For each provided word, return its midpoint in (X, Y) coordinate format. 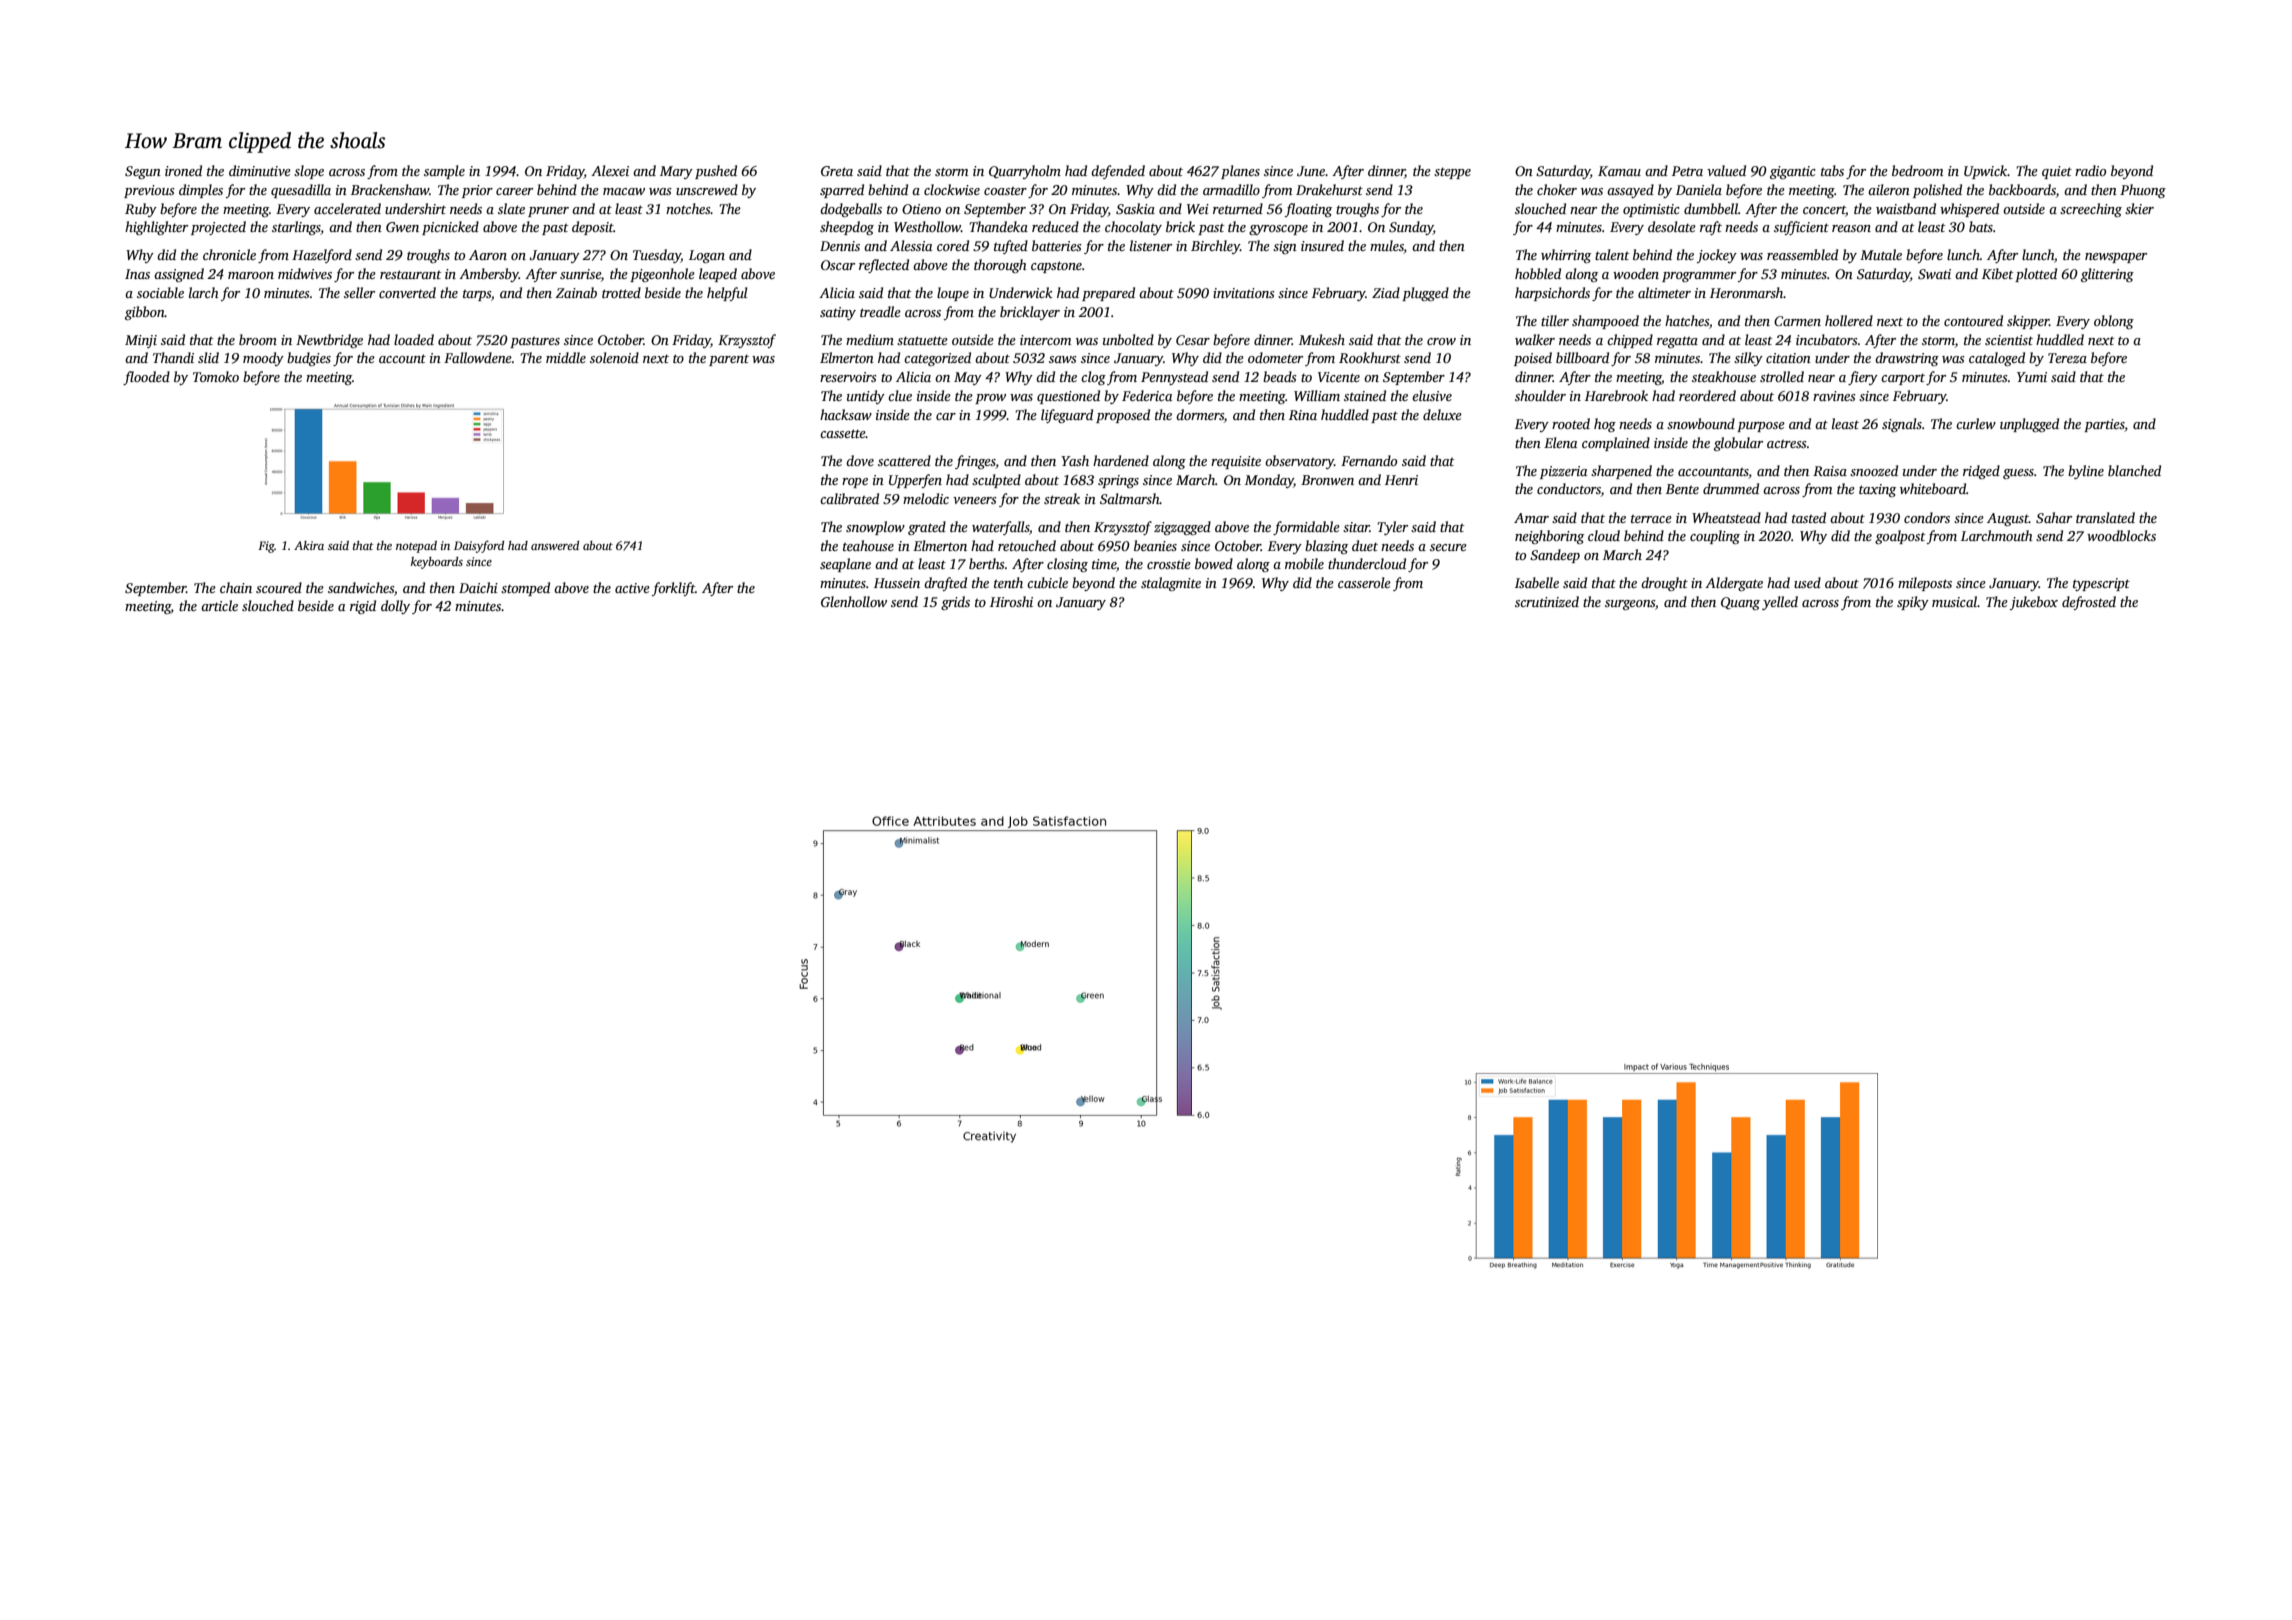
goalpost (1900, 537)
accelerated (347, 208)
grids (955, 603)
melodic (926, 498)
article (219, 605)
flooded (146, 378)
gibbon (145, 313)
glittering (2107, 275)
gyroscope (1278, 230)
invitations (1244, 293)
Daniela (1699, 189)
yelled (1780, 603)
